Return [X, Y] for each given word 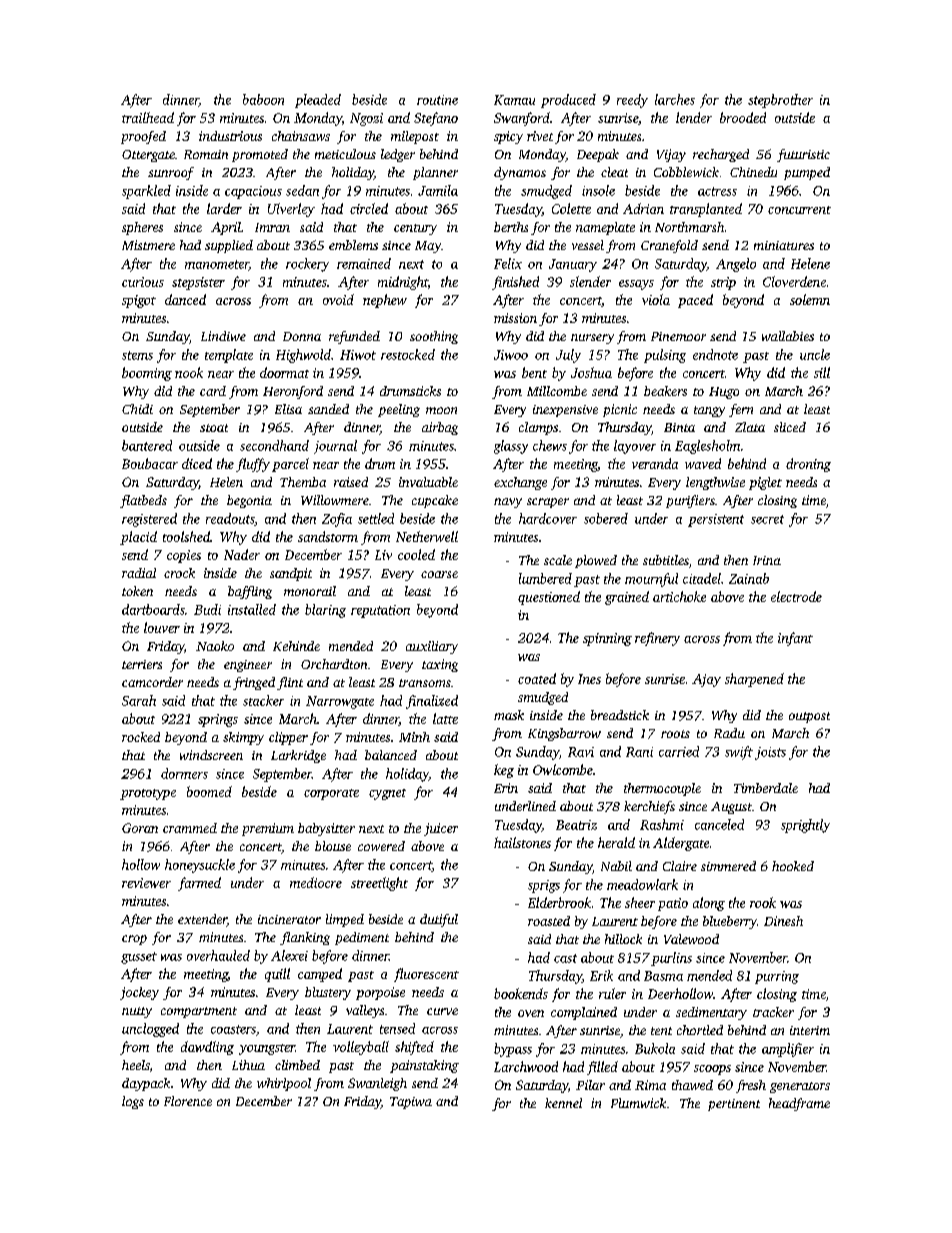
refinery [657, 639]
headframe [799, 1104]
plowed [596, 561]
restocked [408, 354]
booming [147, 374]
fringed [254, 683]
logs [133, 1102]
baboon [263, 99]
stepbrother [780, 101]
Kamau [514, 100]
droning [808, 465]
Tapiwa [411, 1103]
